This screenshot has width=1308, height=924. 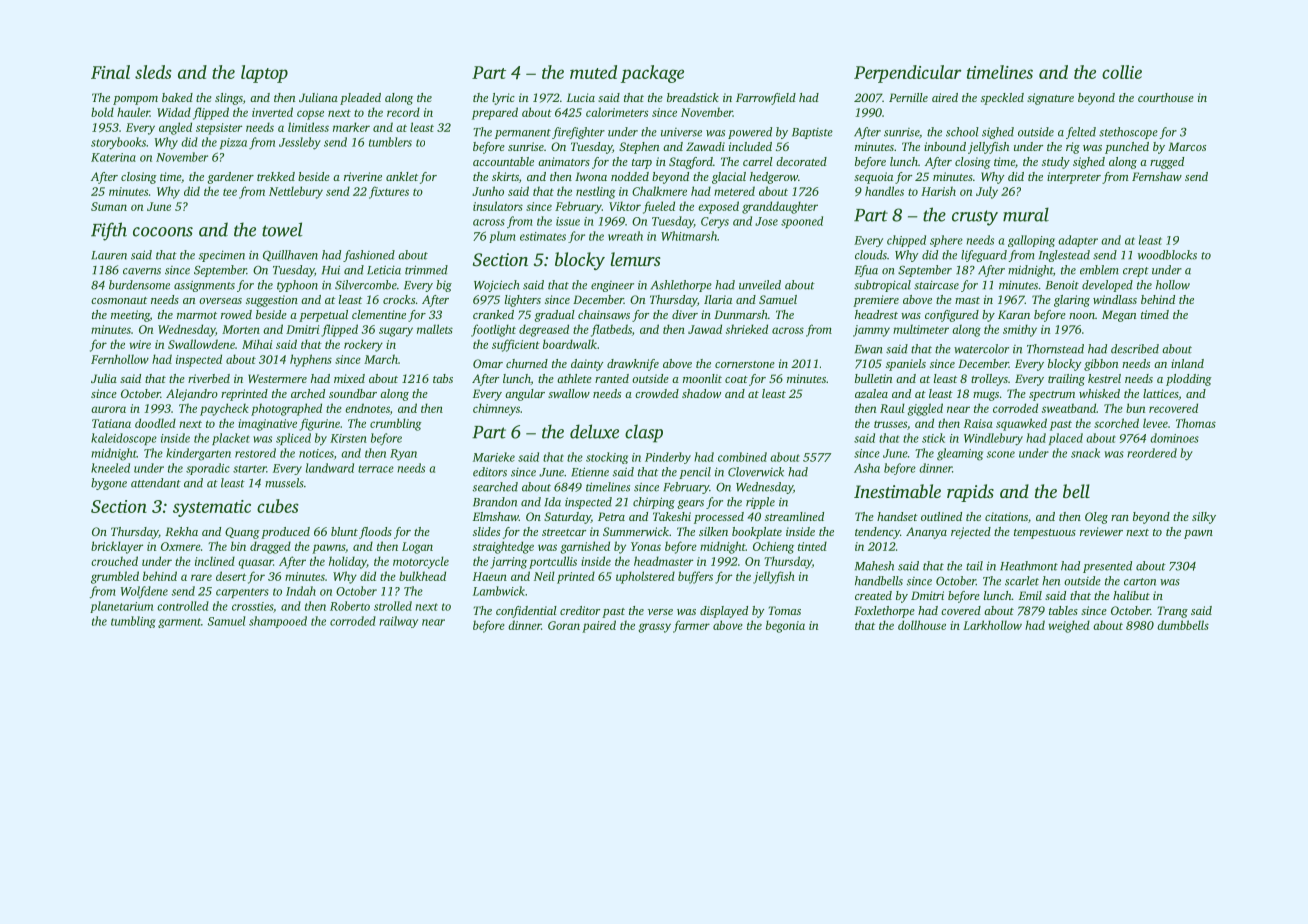 What do you see at coordinates (946, 241) in the screenshot?
I see `sphere` at bounding box center [946, 241].
